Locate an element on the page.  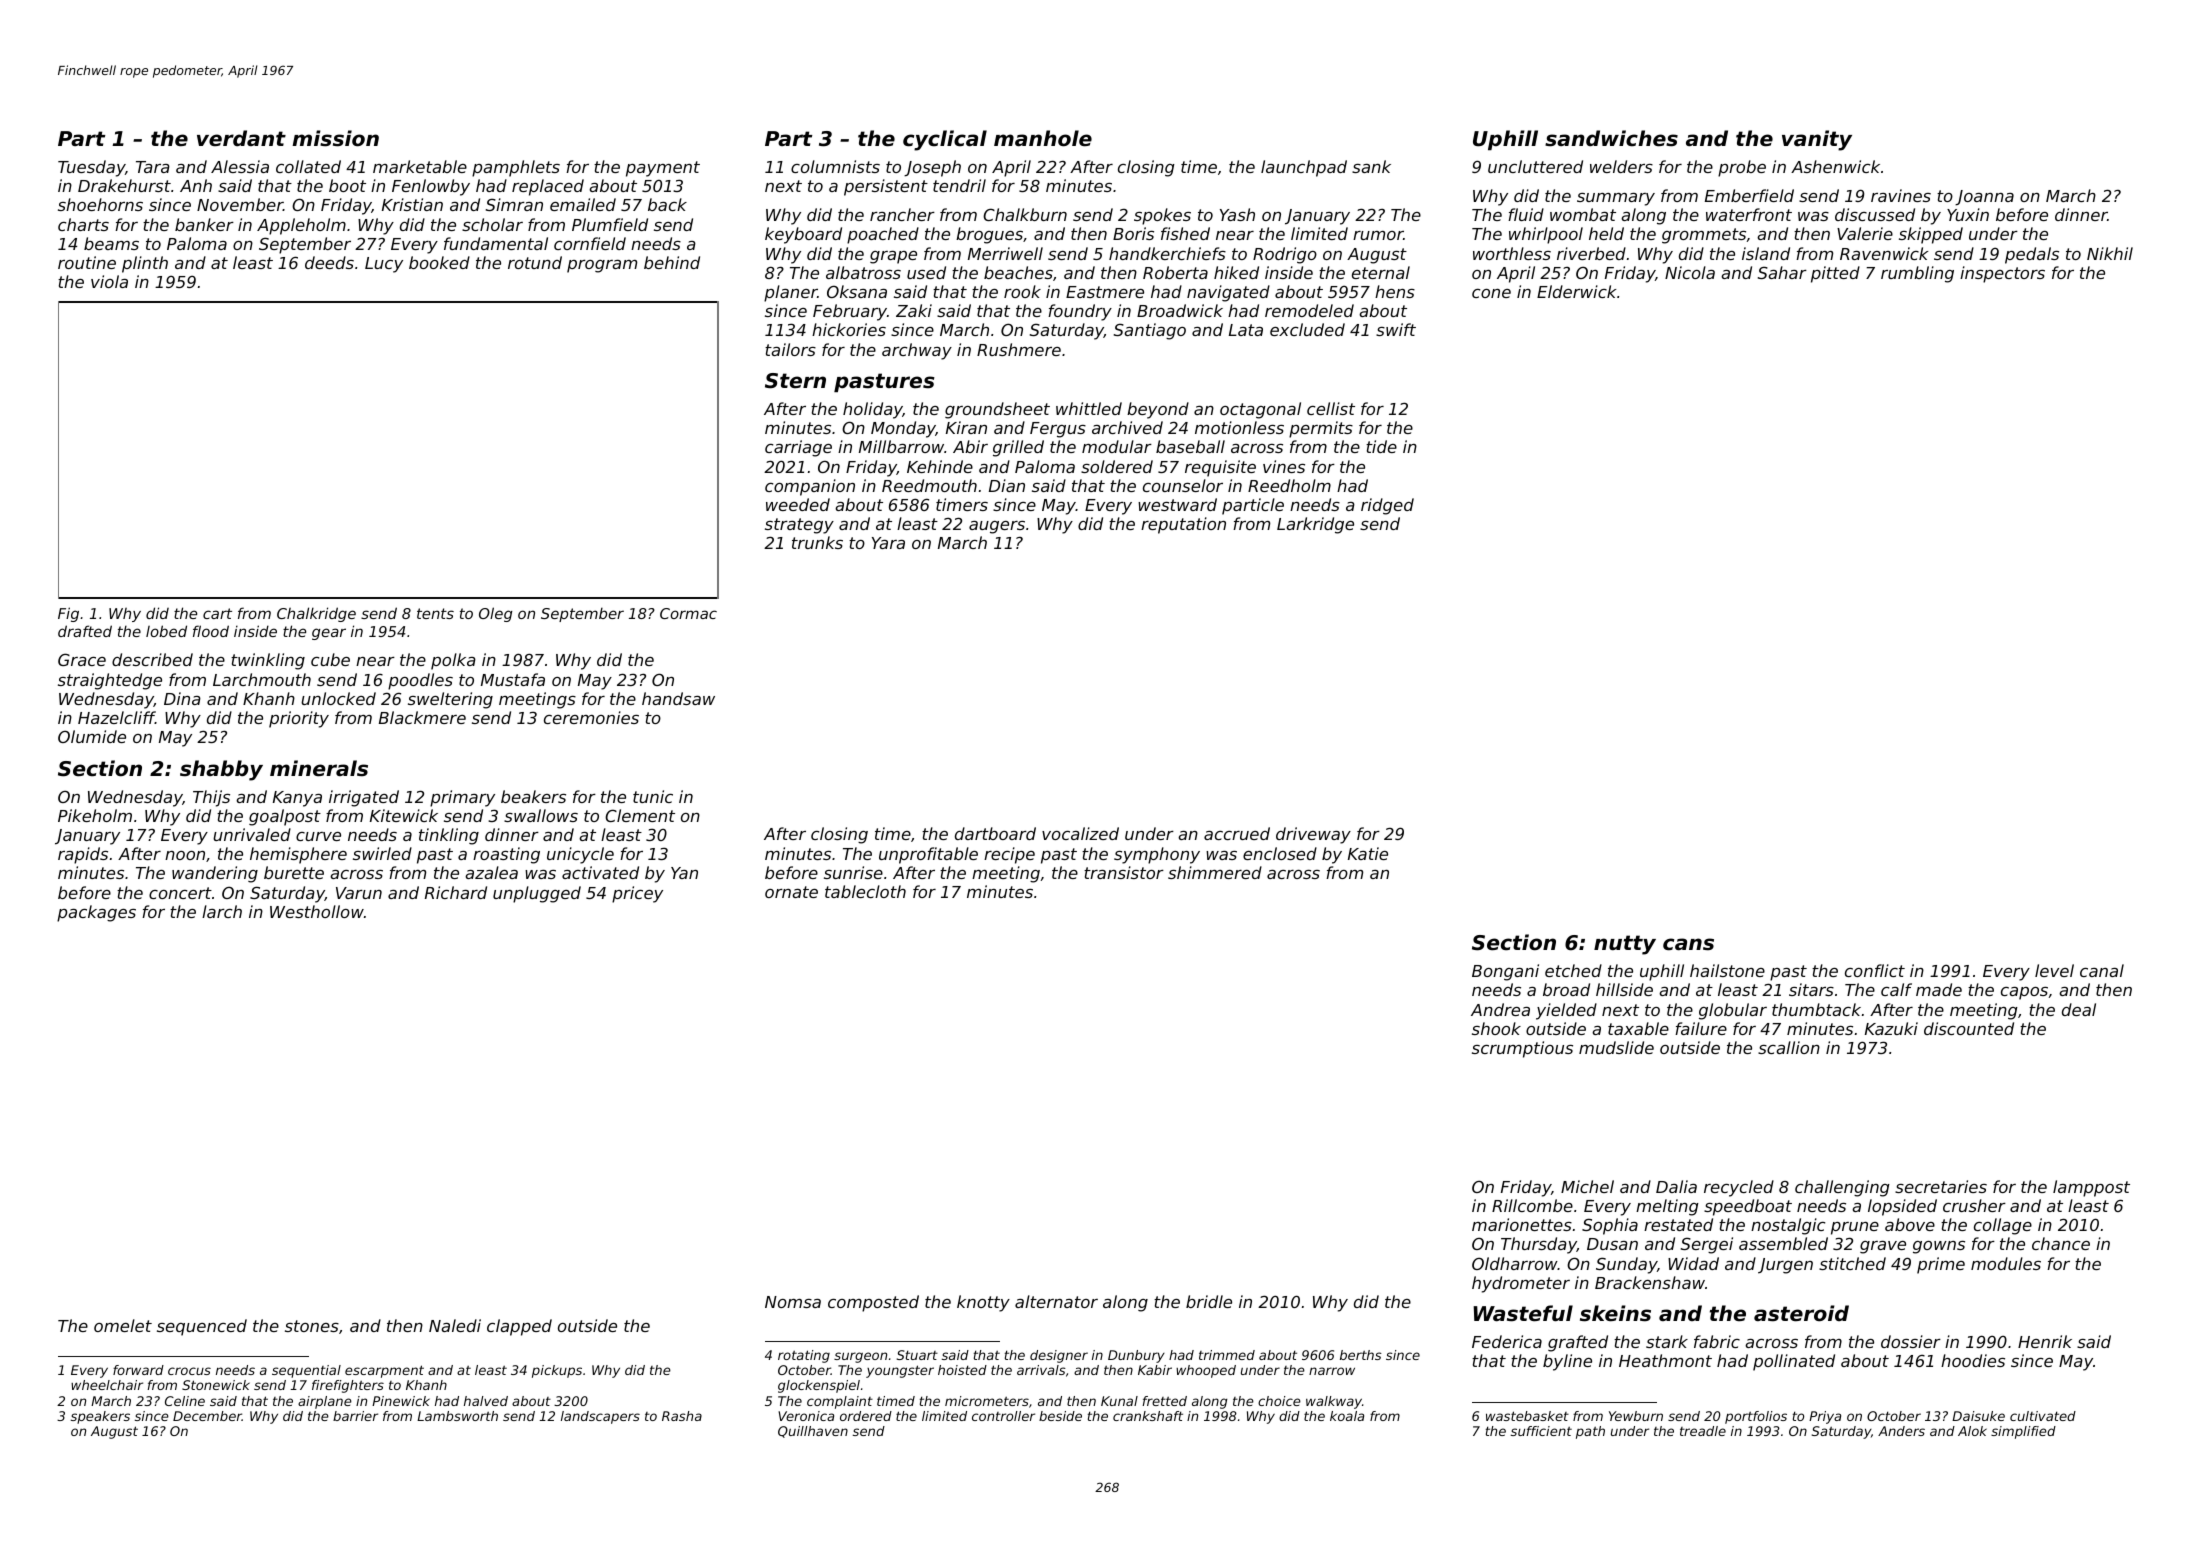
composted is located at coordinates (873, 1303).
